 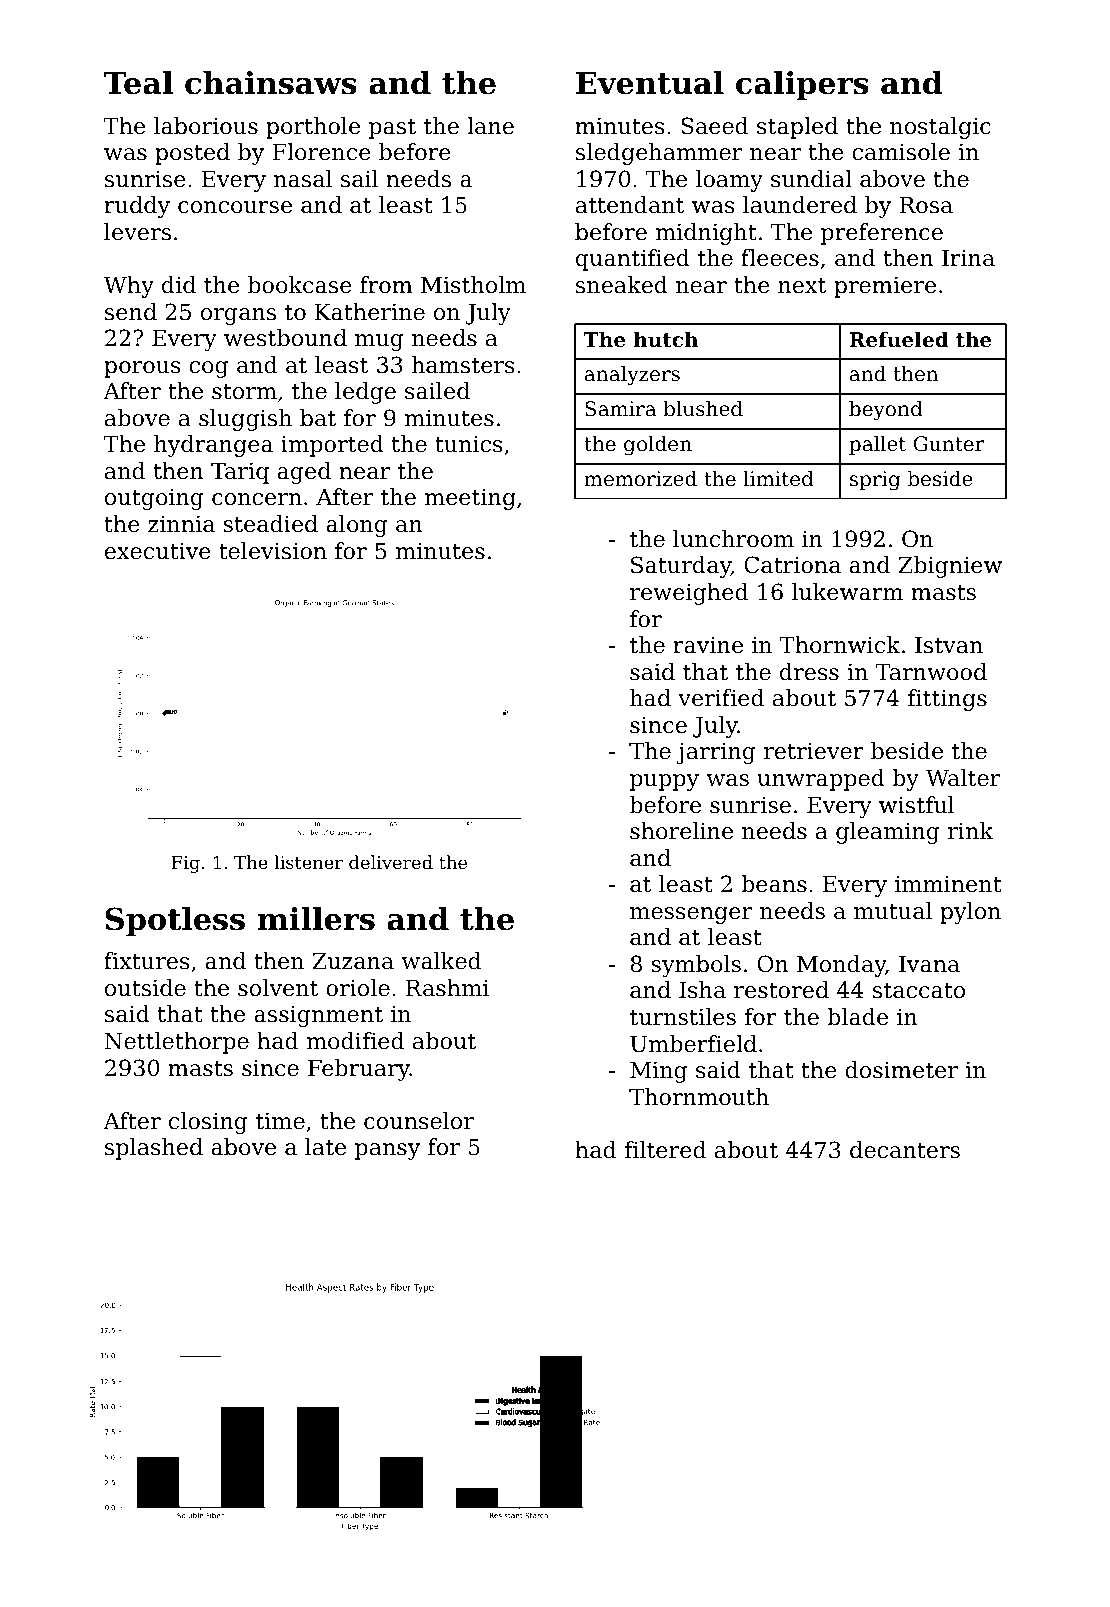 What do you see at coordinates (387, 1151) in the document?
I see `pansy` at bounding box center [387, 1151].
